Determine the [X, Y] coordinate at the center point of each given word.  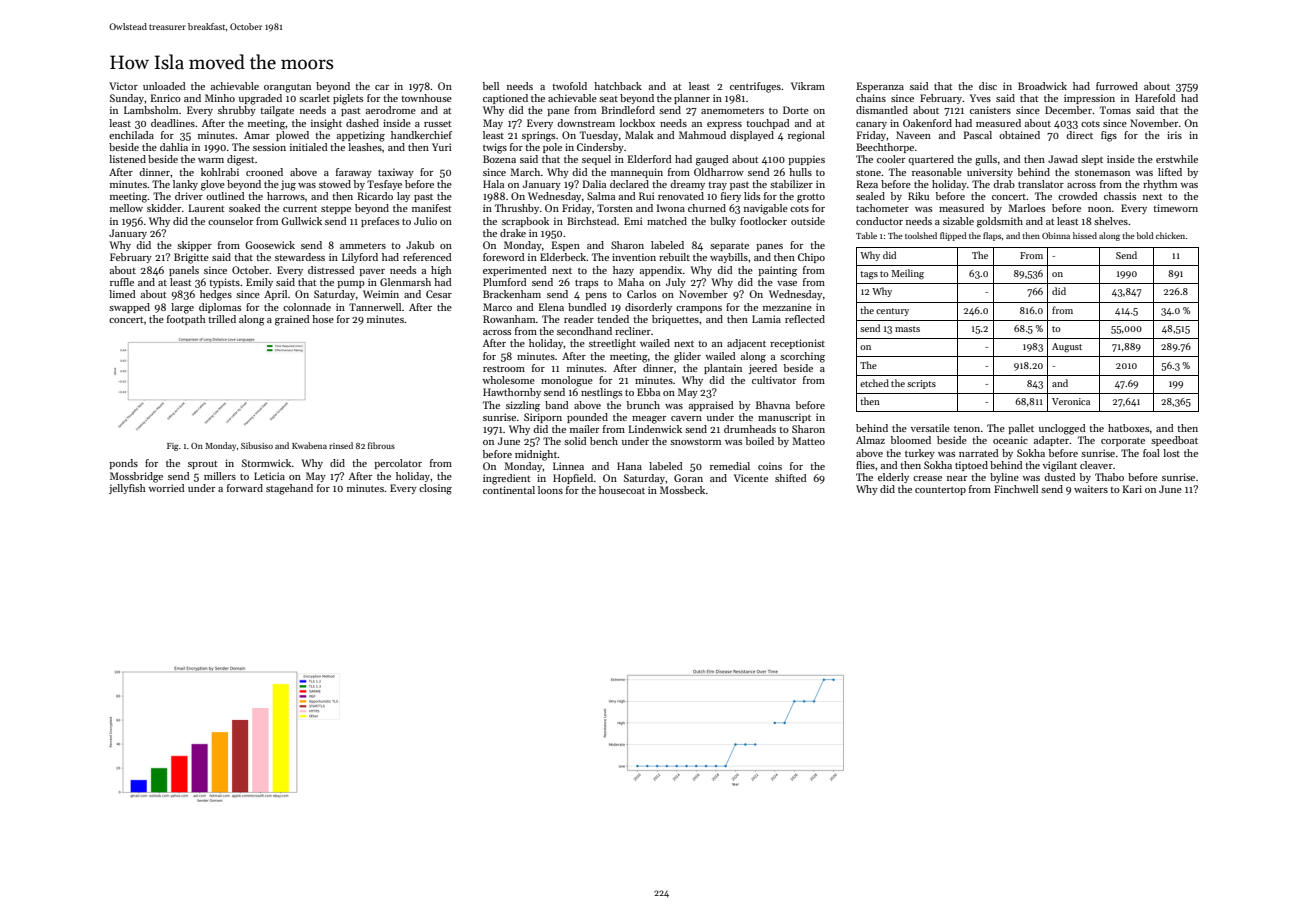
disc [988, 86]
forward [245, 488]
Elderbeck [563, 257]
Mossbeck [682, 490]
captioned [505, 99]
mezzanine [787, 307]
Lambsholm [151, 110]
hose [323, 319]
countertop [940, 491]
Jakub [420, 245]
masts [907, 329]
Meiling [907, 274]
